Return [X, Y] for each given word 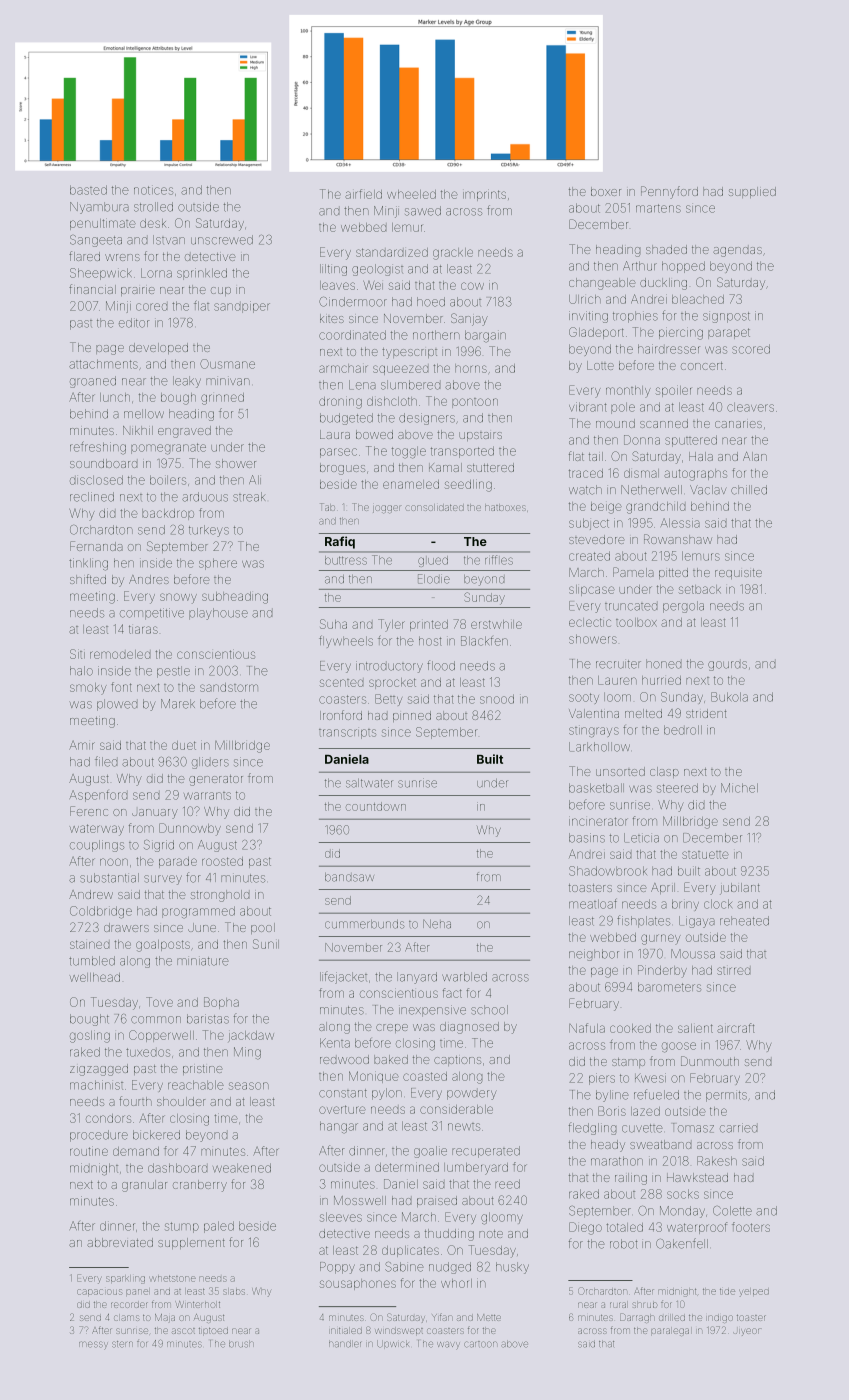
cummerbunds [364, 924]
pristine [202, 1070]
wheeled [411, 194]
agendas [737, 252]
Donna [642, 440]
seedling [468, 486]
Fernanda [96, 546]
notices [153, 190]
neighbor [594, 955]
